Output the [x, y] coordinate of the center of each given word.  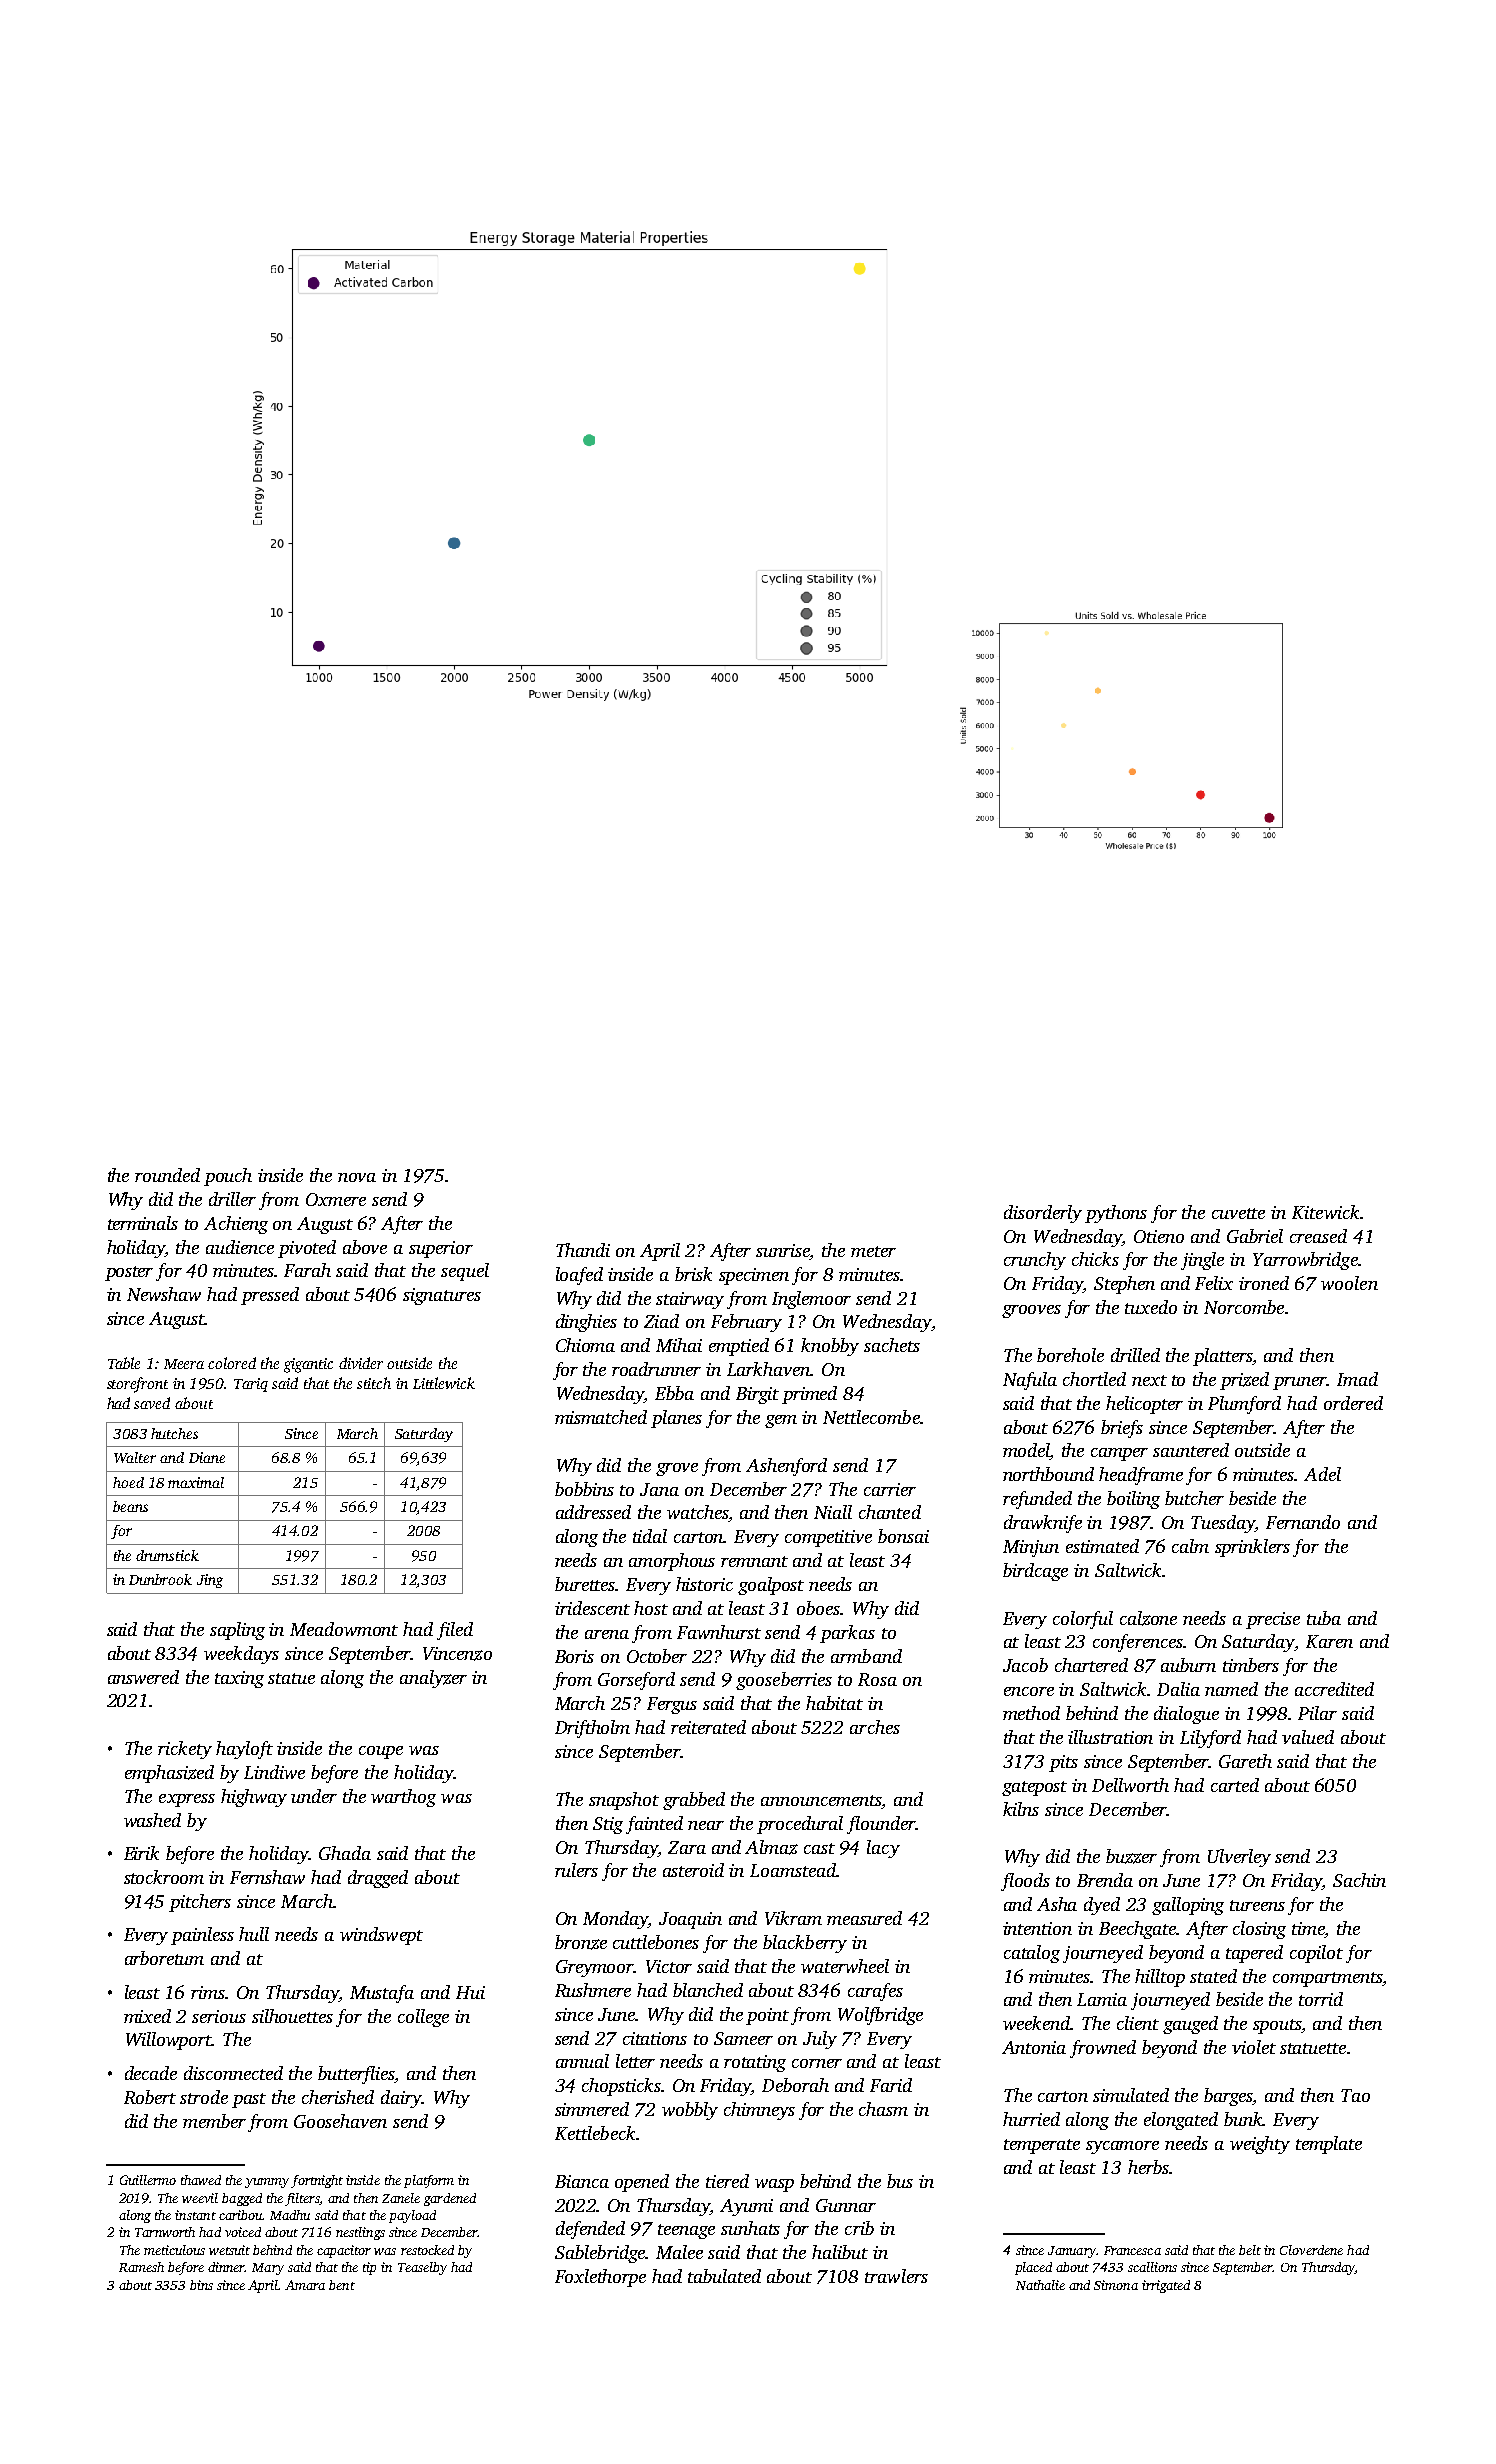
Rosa [877, 1679]
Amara [305, 2285]
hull [254, 1934]
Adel [1322, 1474]
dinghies [586, 1323]
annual [582, 2061]
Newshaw [164, 1294]
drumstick [167, 1555]
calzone [1148, 1618]
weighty [1260, 2145]
